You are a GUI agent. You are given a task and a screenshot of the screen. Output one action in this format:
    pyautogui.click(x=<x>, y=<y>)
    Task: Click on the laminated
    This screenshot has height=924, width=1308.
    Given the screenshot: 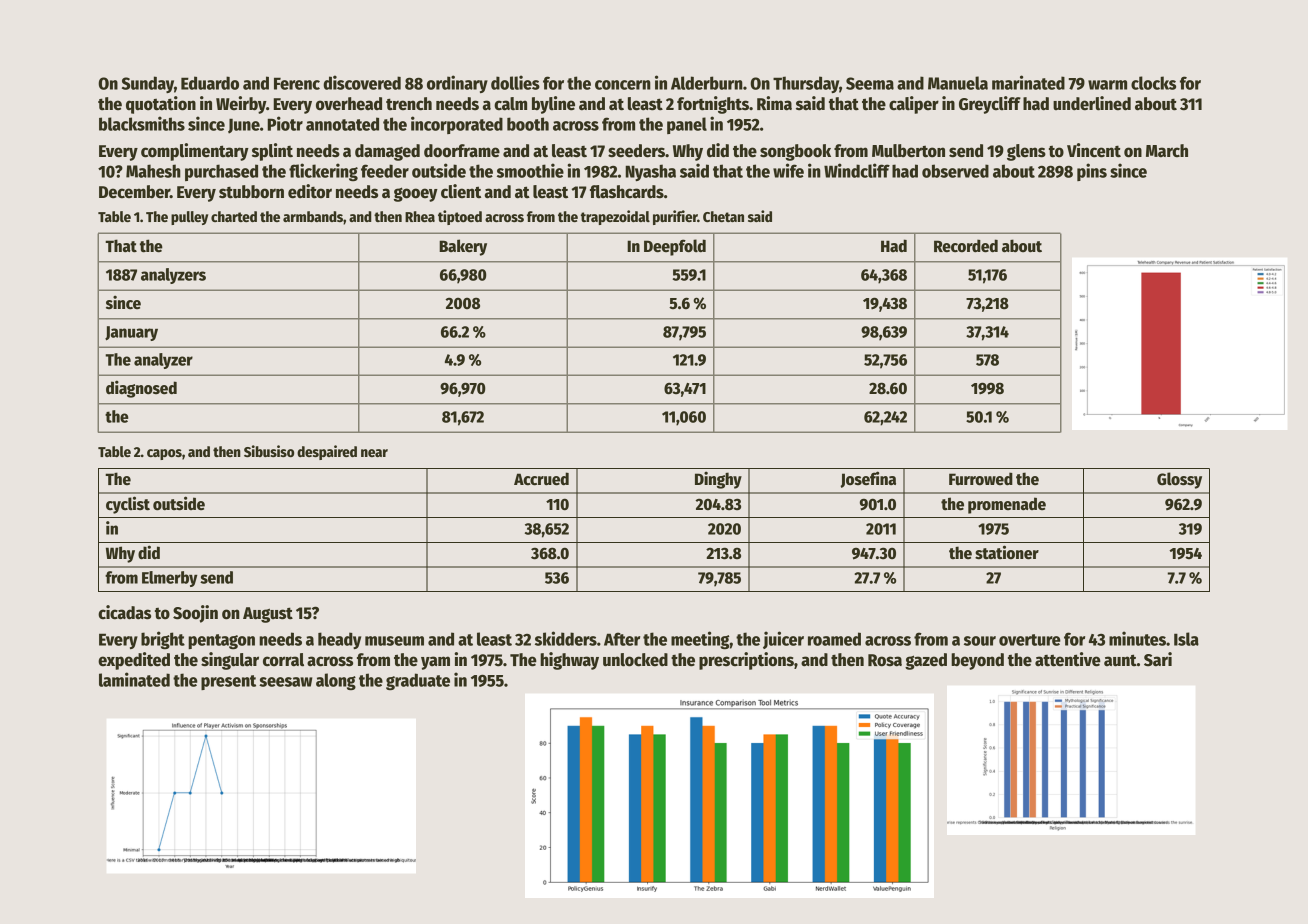 What is the action you would take?
    pyautogui.click(x=134, y=679)
